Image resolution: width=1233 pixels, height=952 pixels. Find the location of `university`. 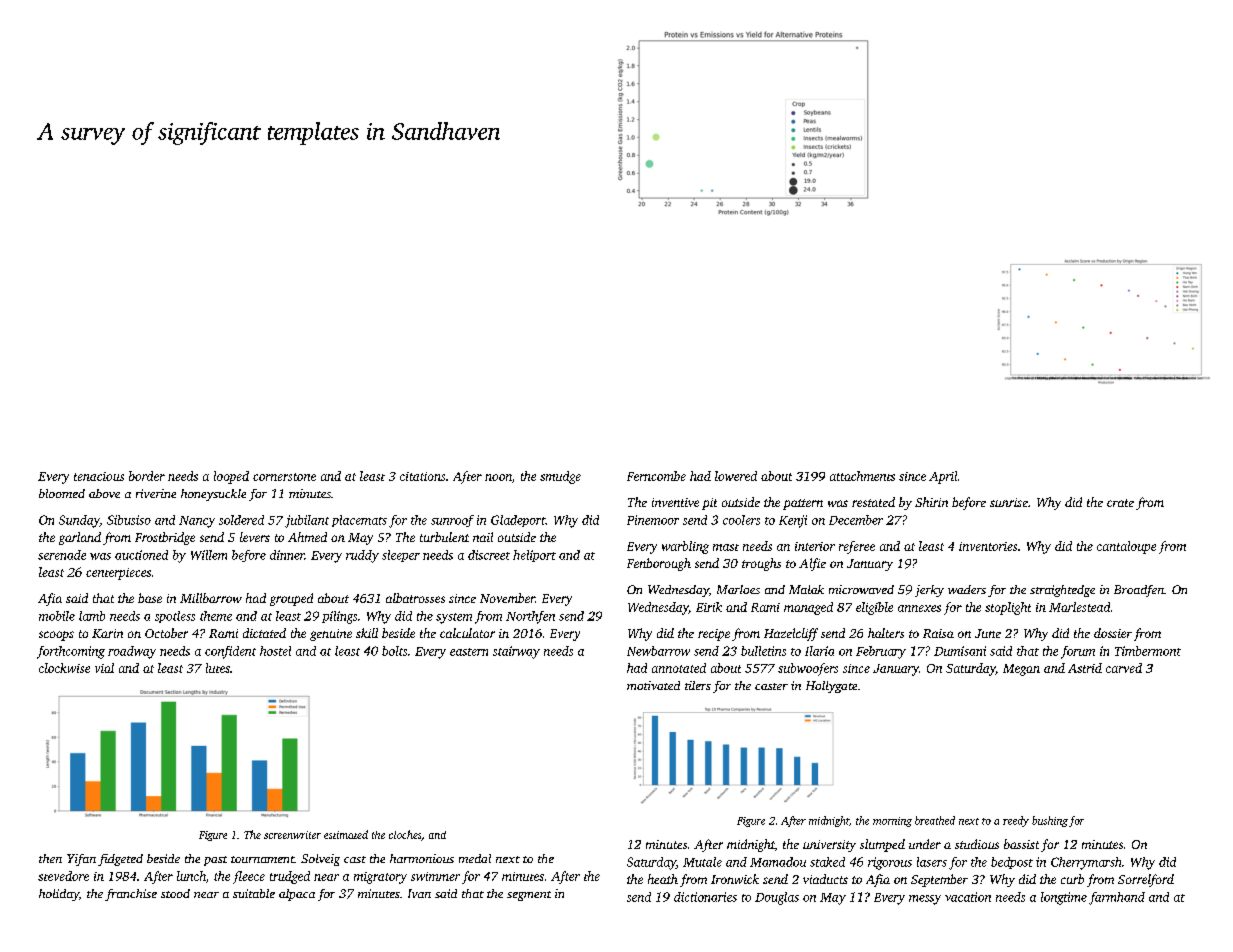

university is located at coordinates (829, 846).
